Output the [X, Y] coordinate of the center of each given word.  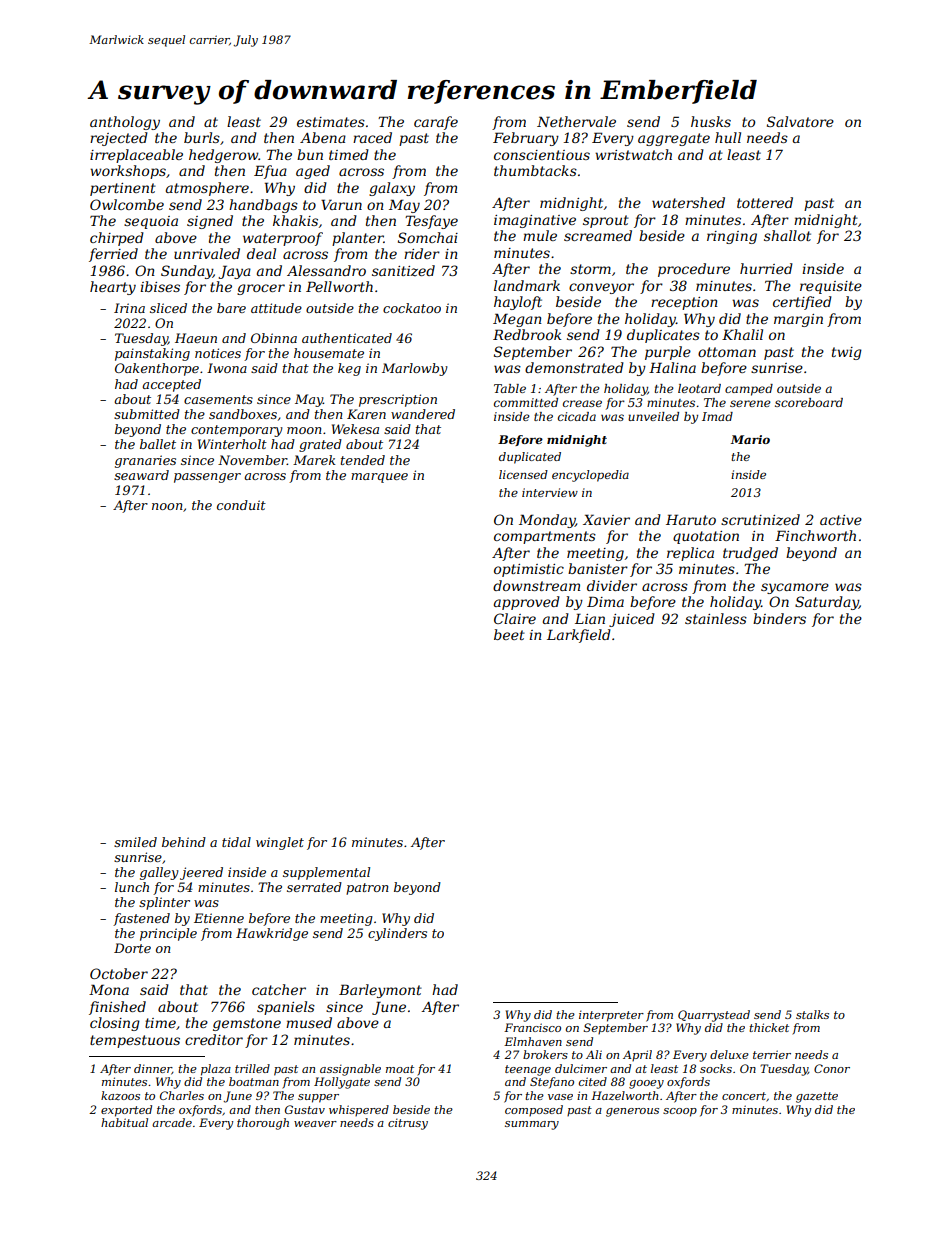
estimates [331, 122]
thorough [263, 1124]
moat [400, 1069]
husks [711, 121]
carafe [436, 123]
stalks [812, 1014]
